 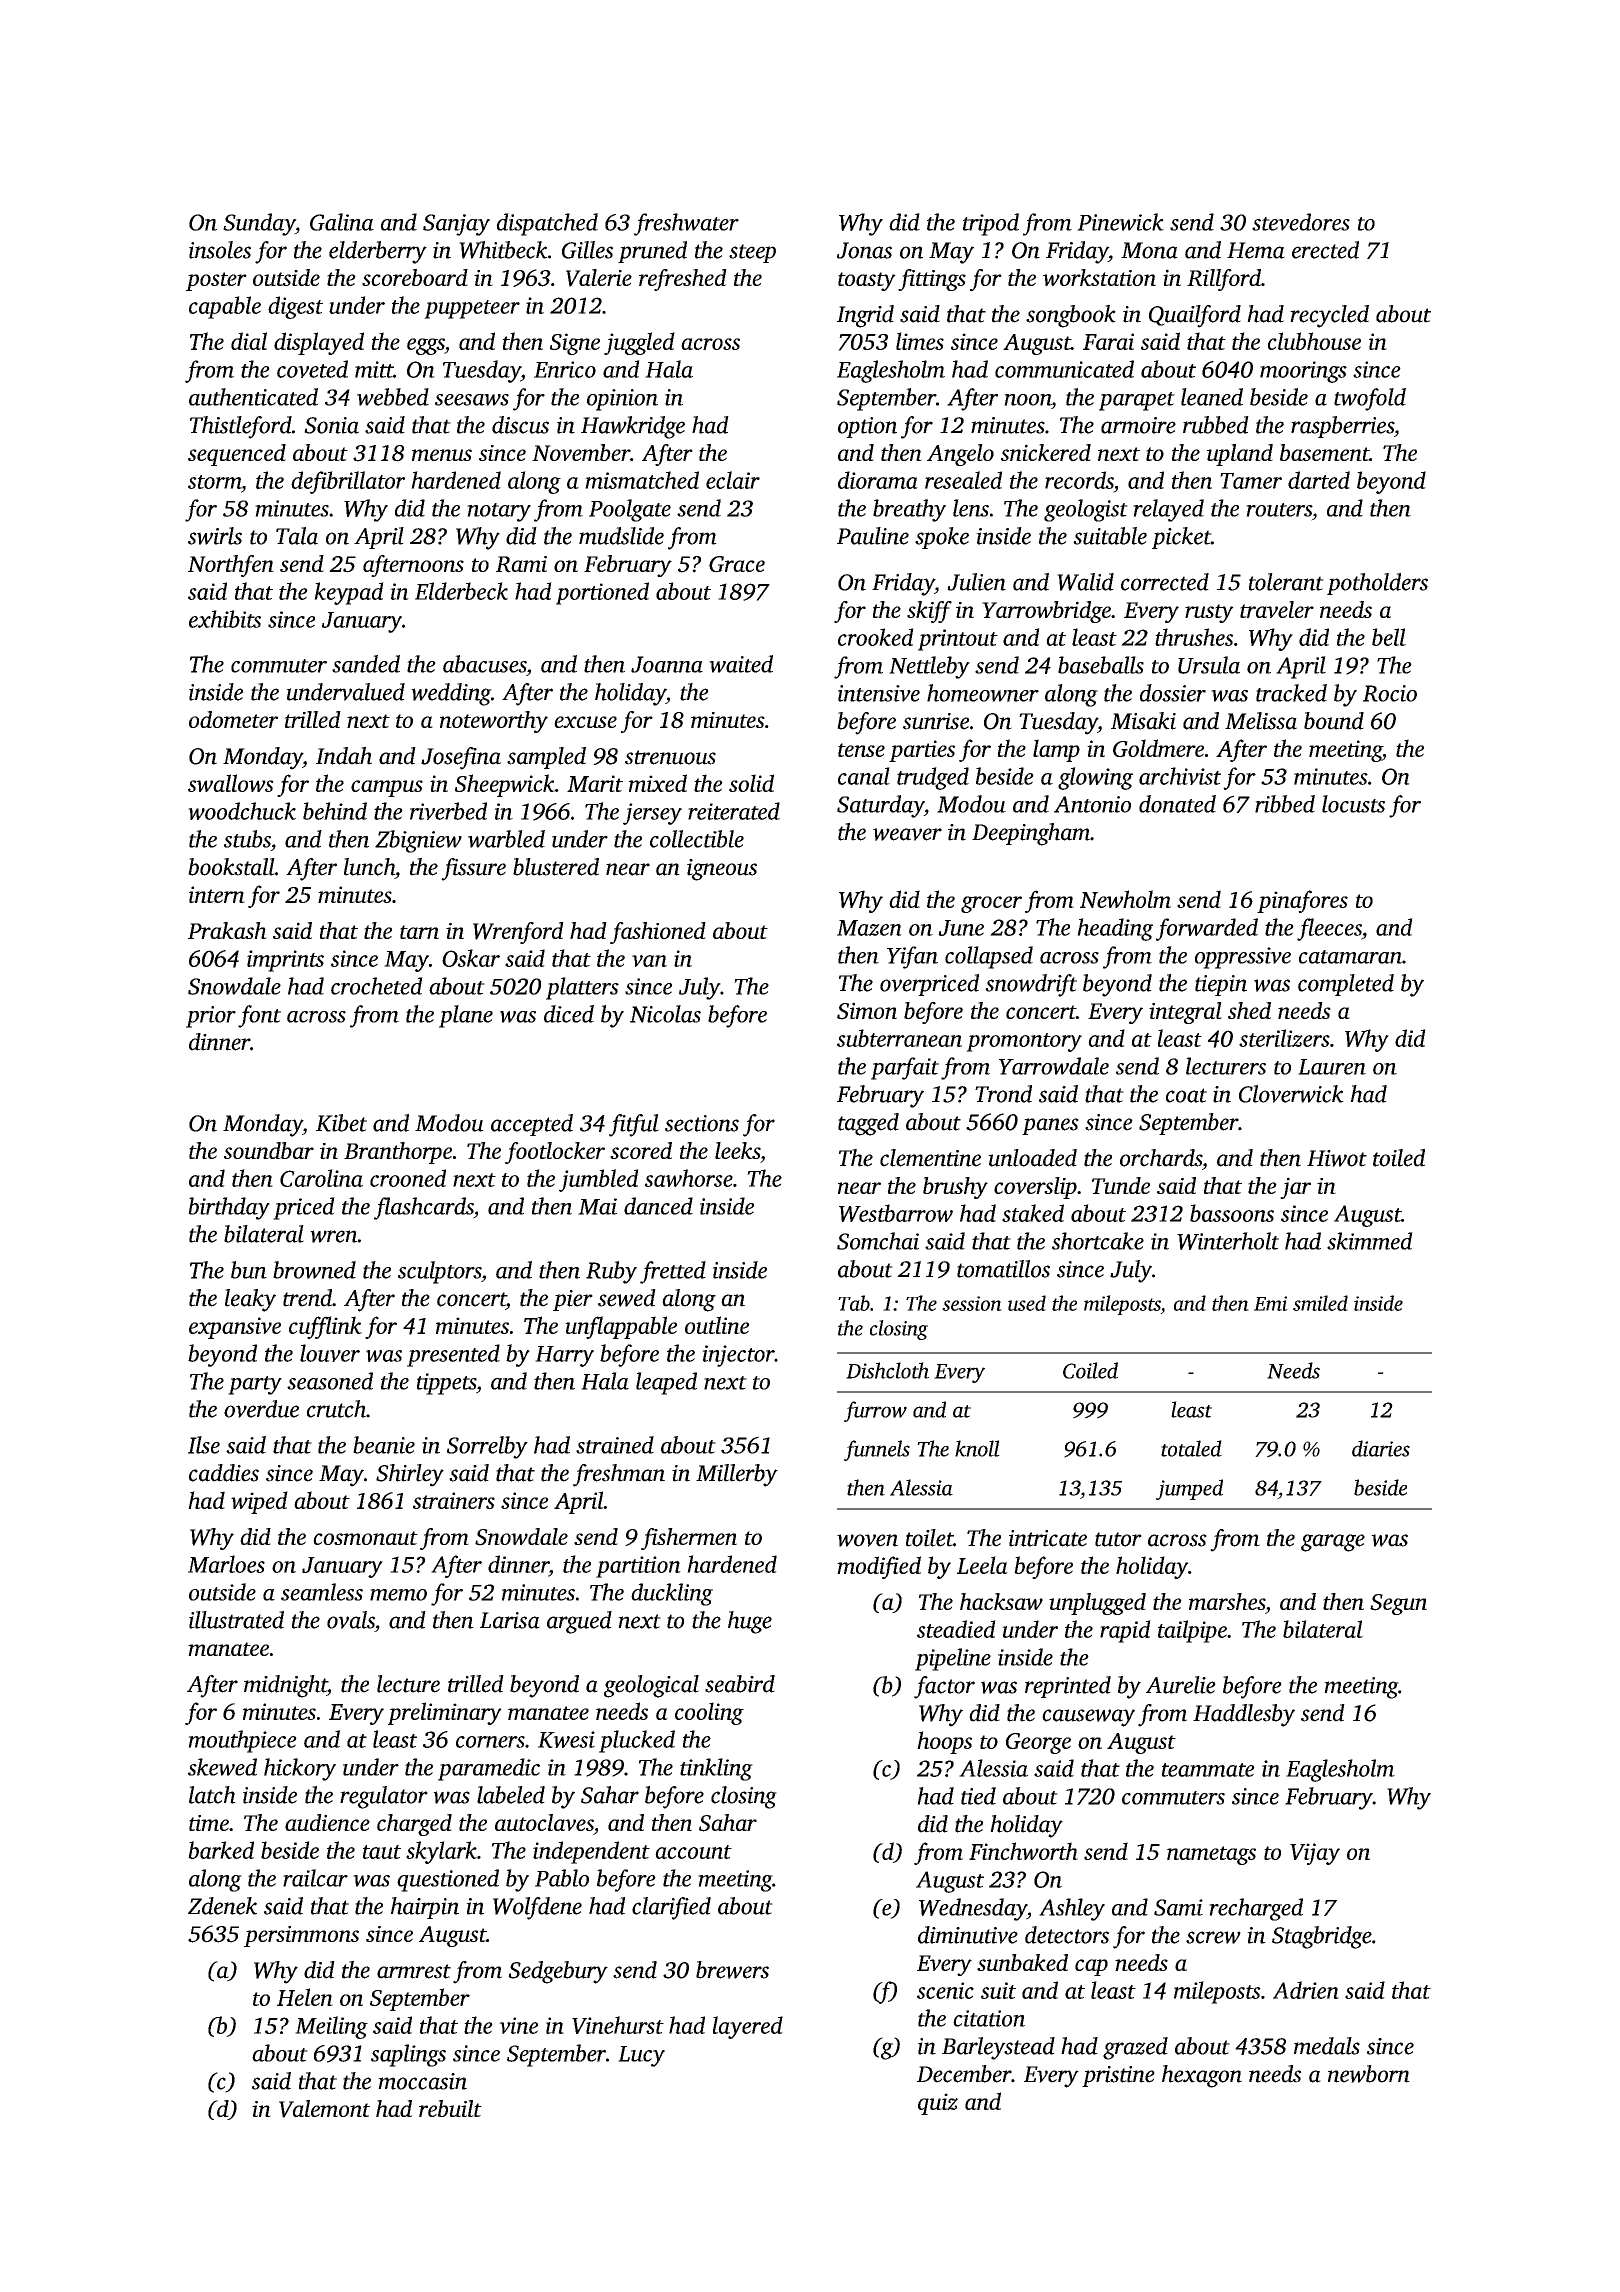 What do you see at coordinates (1324, 452) in the screenshot?
I see `basement` at bounding box center [1324, 452].
